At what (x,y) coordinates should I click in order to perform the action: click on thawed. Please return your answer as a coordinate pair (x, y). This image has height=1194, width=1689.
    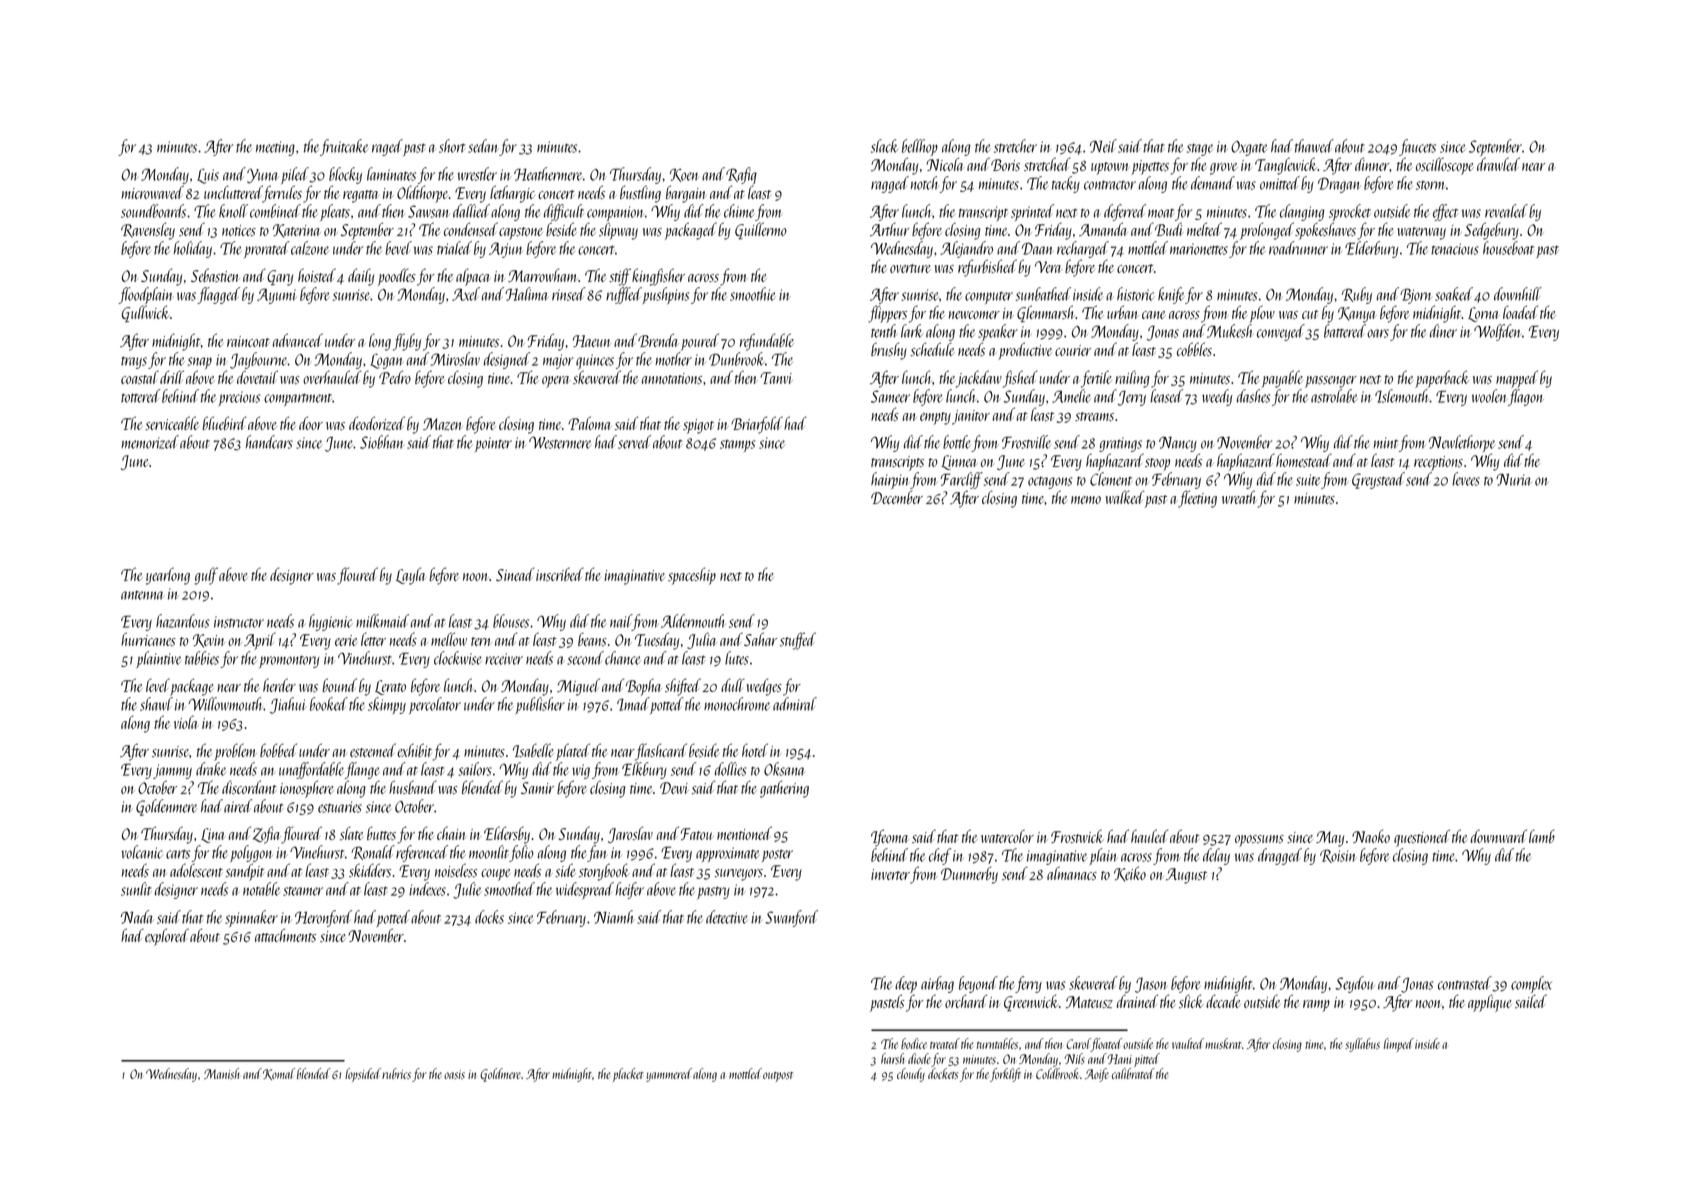
    Looking at the image, I should click on (1314, 146).
